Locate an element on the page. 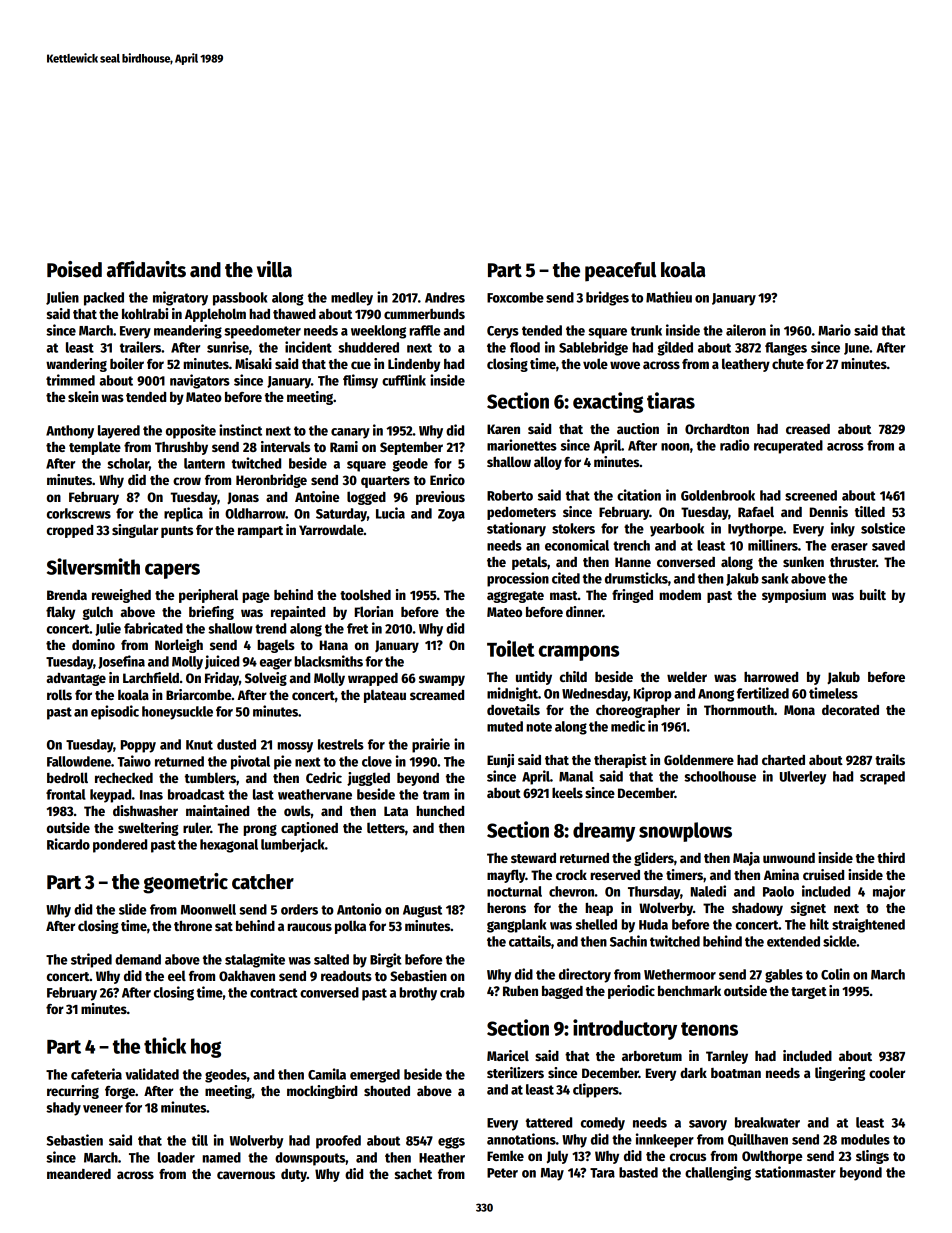 This page has width=952, height=1233. Oldharrow is located at coordinates (255, 513).
